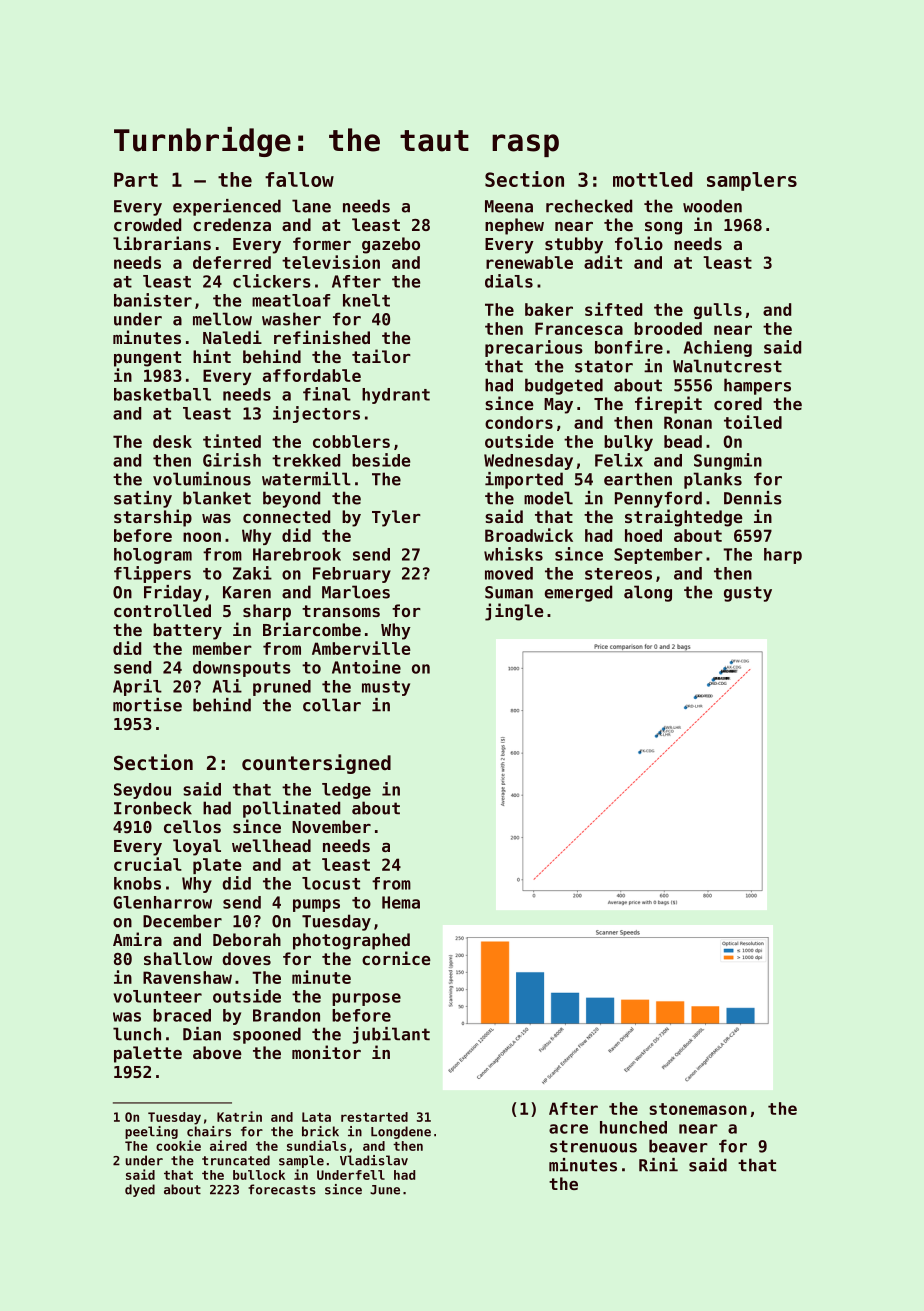 This image has width=924, height=1311. Describe the element at coordinates (698, 1109) in the image. I see `stonemason` at that location.
